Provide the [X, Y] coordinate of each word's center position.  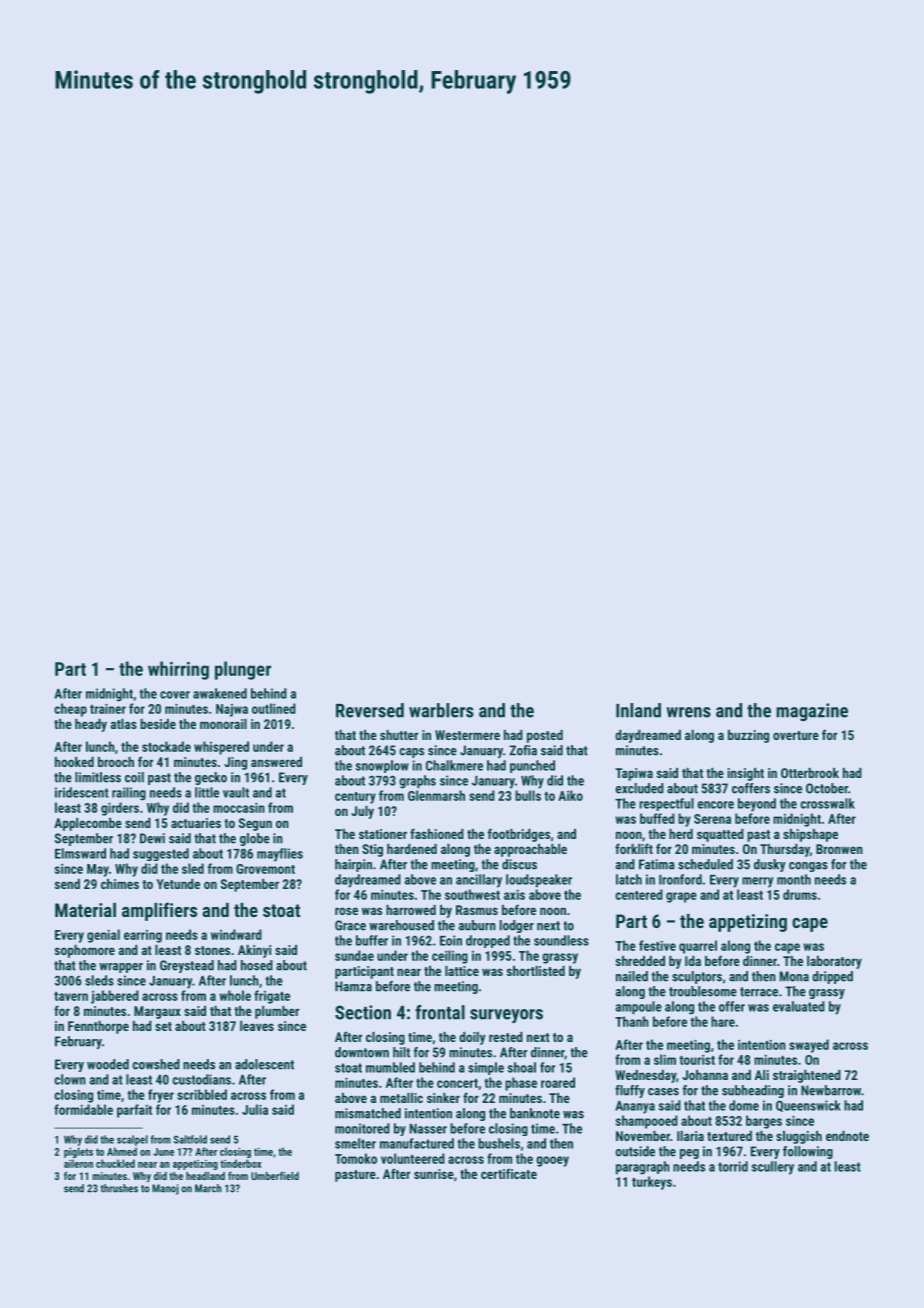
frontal [440, 1012]
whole [235, 995]
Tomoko [356, 1158]
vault [236, 792]
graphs [417, 782]
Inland [638, 710]
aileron [78, 1163]
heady [91, 725]
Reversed [370, 710]
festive [657, 945]
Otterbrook [810, 773]
